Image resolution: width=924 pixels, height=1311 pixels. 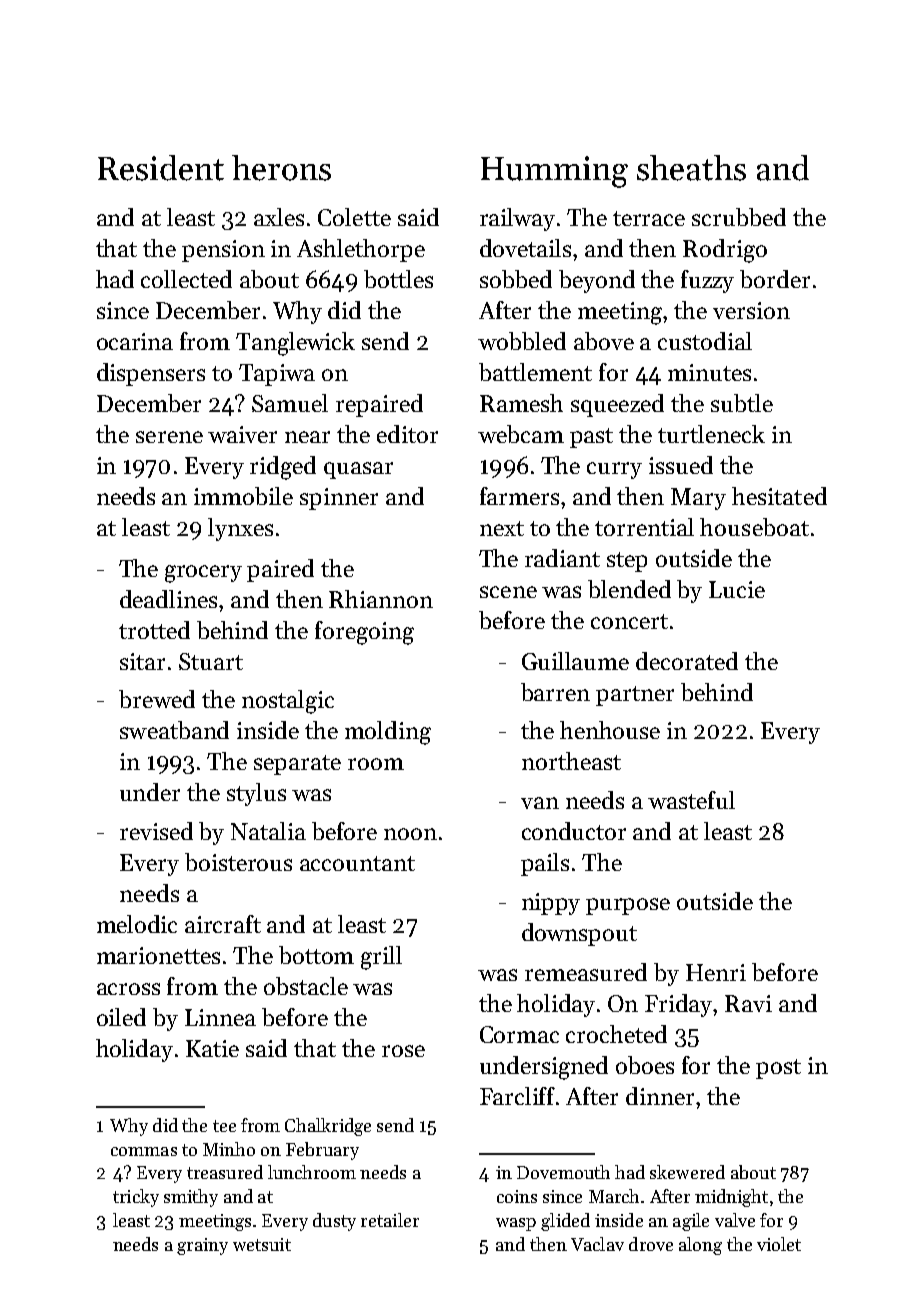 I want to click on purpose, so click(x=628, y=906).
